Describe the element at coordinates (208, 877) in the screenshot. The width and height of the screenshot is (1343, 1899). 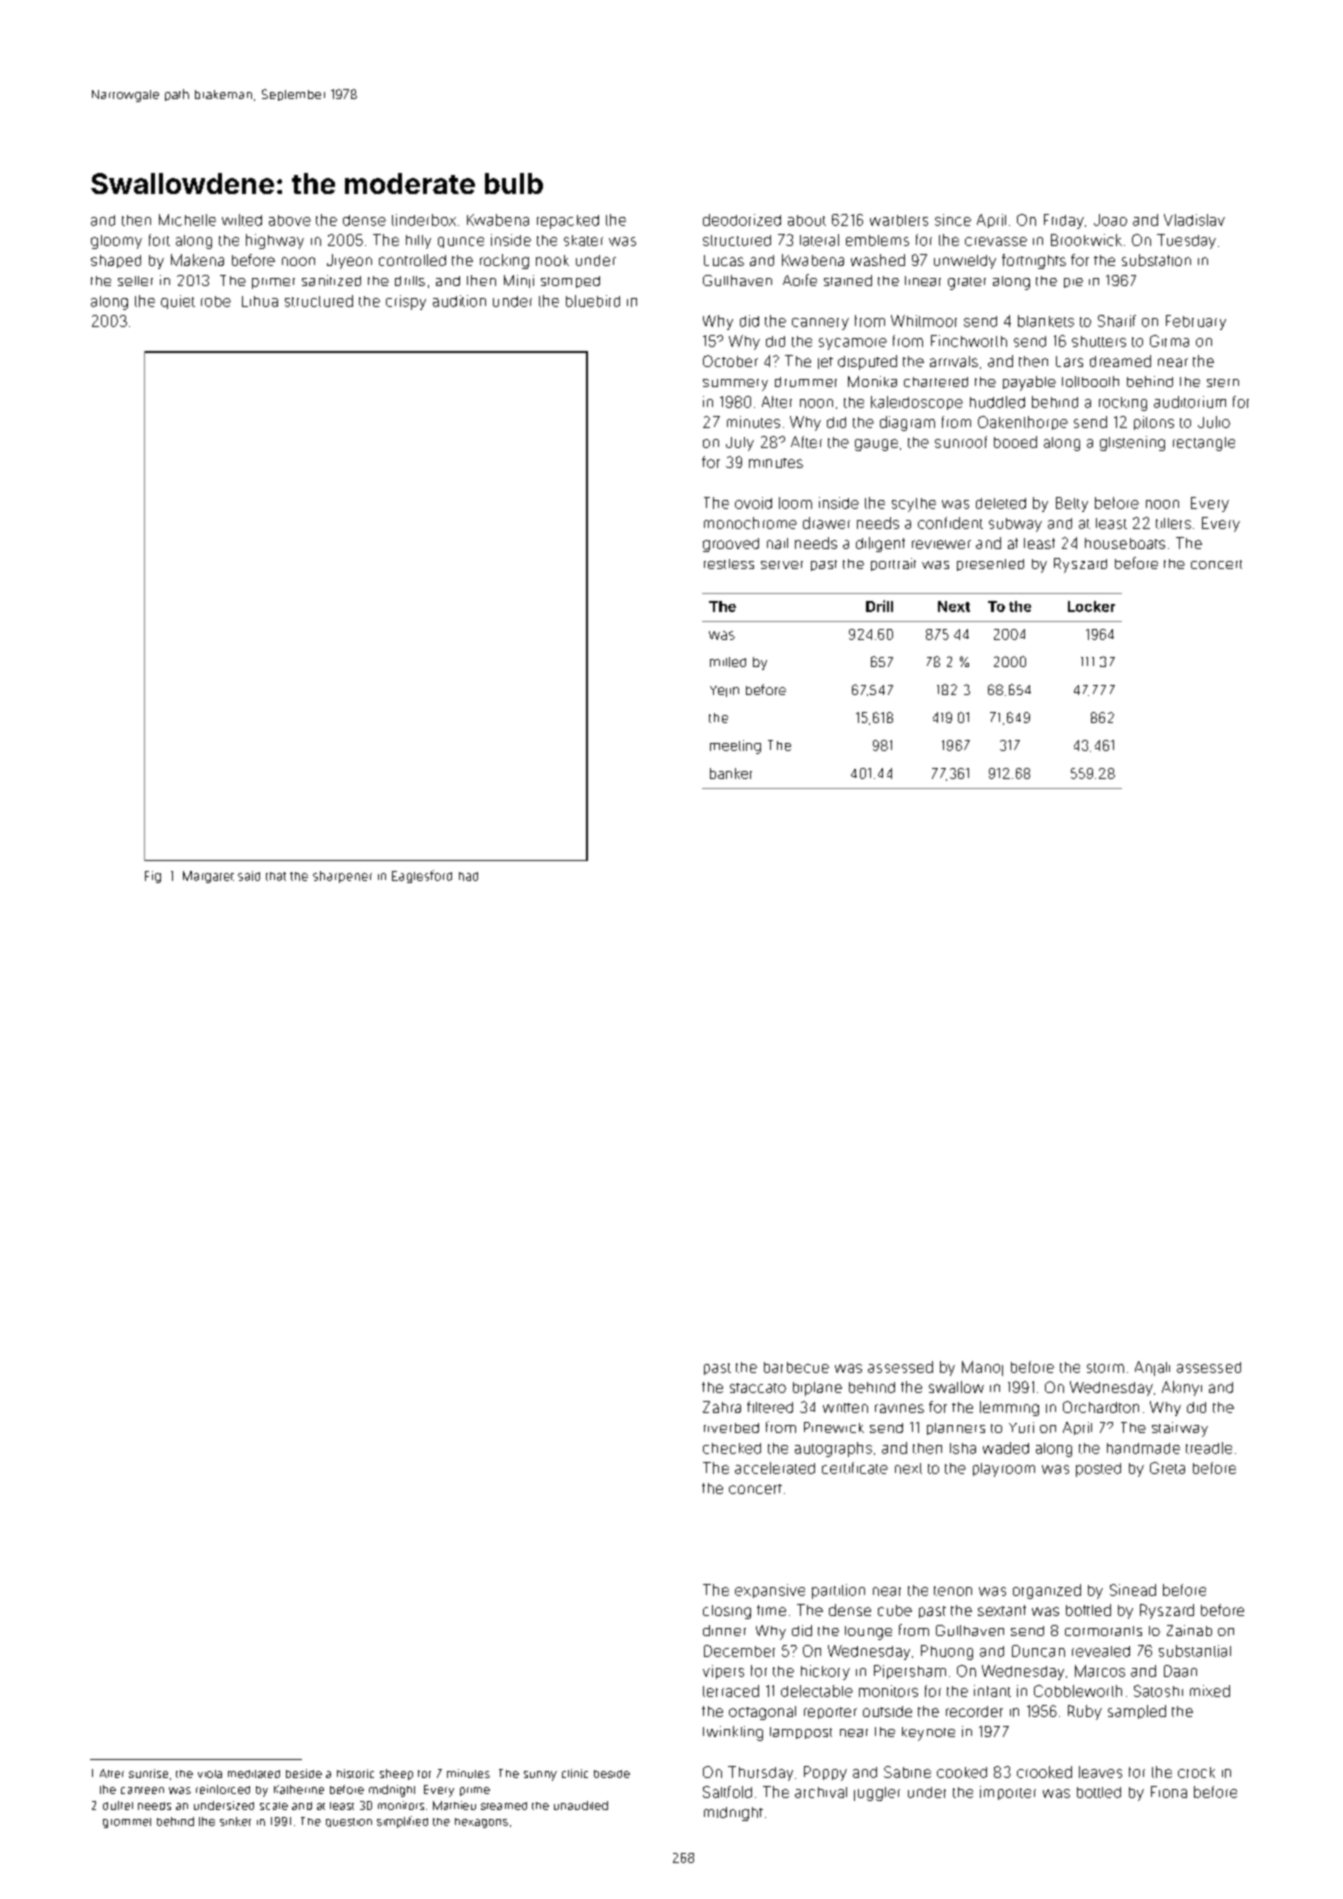
I see `Margaret` at that location.
